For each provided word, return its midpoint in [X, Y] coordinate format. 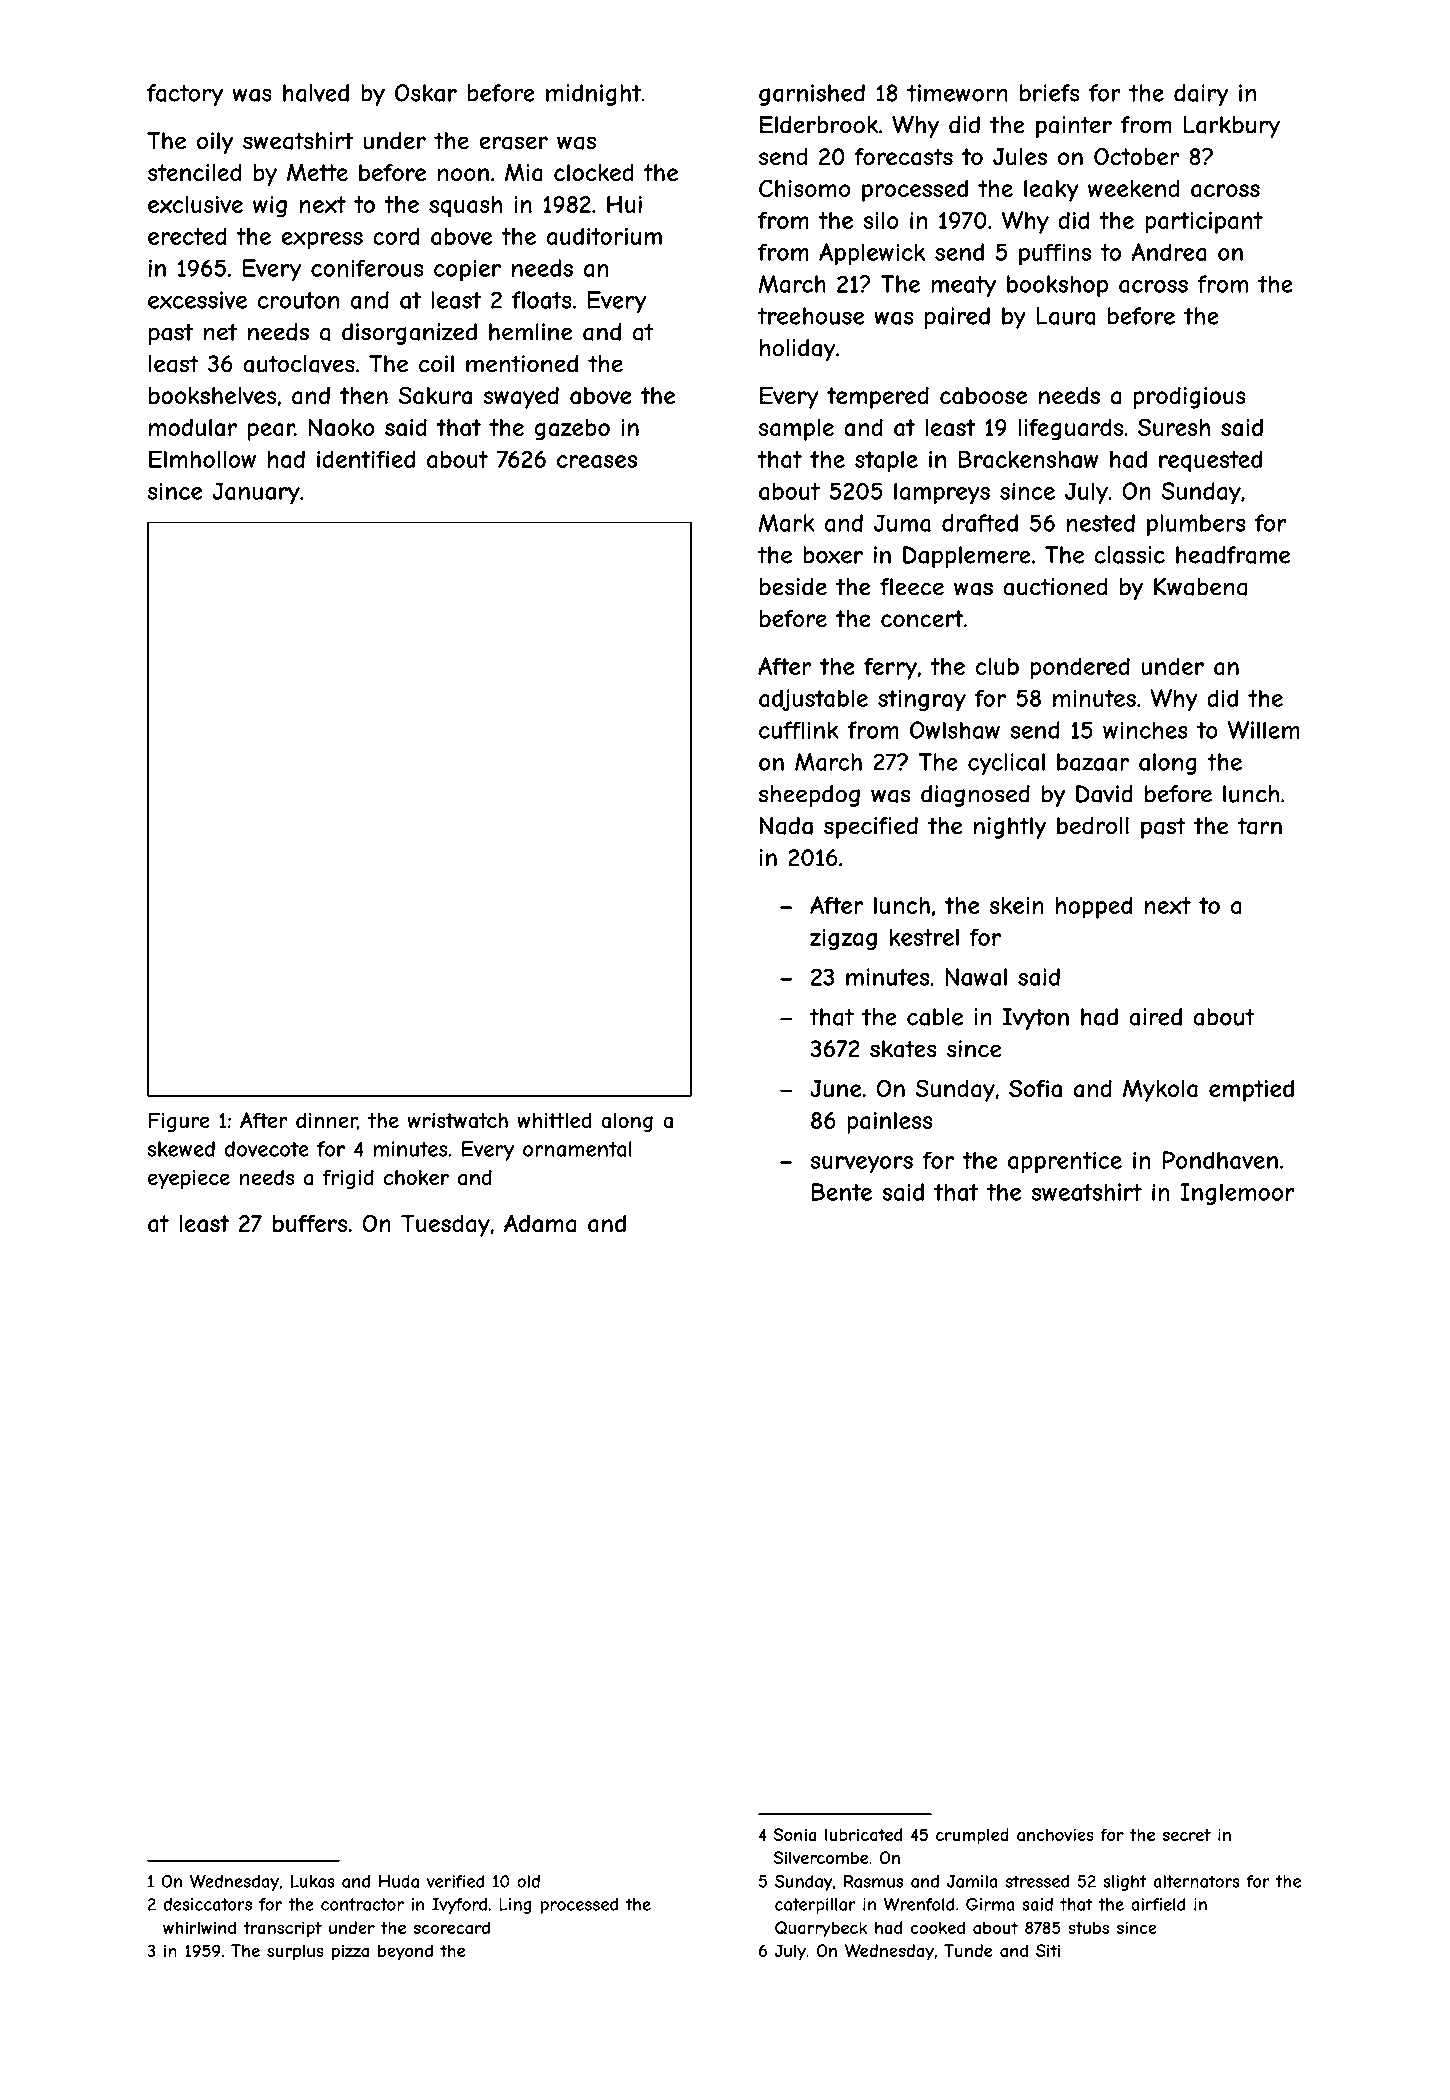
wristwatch [457, 1121]
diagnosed [975, 796]
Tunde [968, 1950]
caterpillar [815, 1906]
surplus [295, 1952]
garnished [812, 95]
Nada [786, 826]
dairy [1201, 95]
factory [185, 95]
